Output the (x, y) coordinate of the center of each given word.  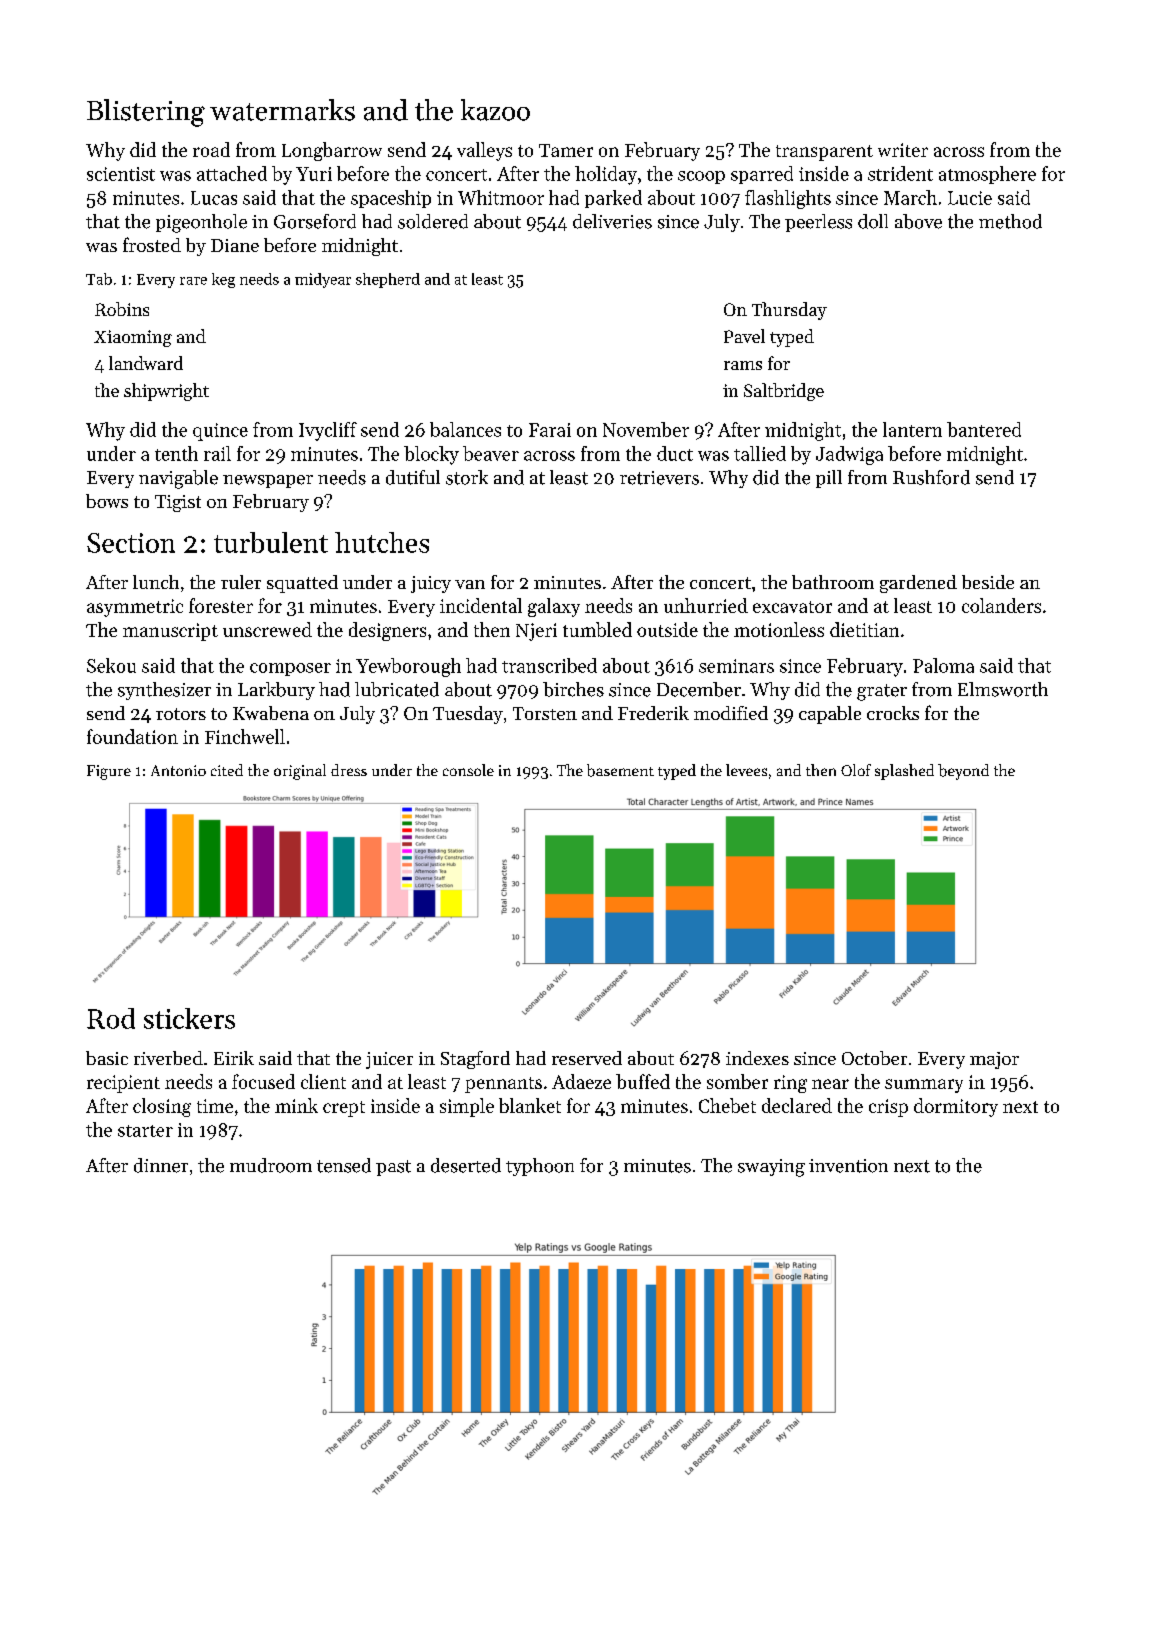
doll (873, 221)
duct (675, 453)
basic (107, 1058)
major (994, 1060)
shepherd (388, 280)
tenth (176, 453)
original (300, 772)
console (468, 770)
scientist (121, 174)
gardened (918, 584)
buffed (643, 1081)
